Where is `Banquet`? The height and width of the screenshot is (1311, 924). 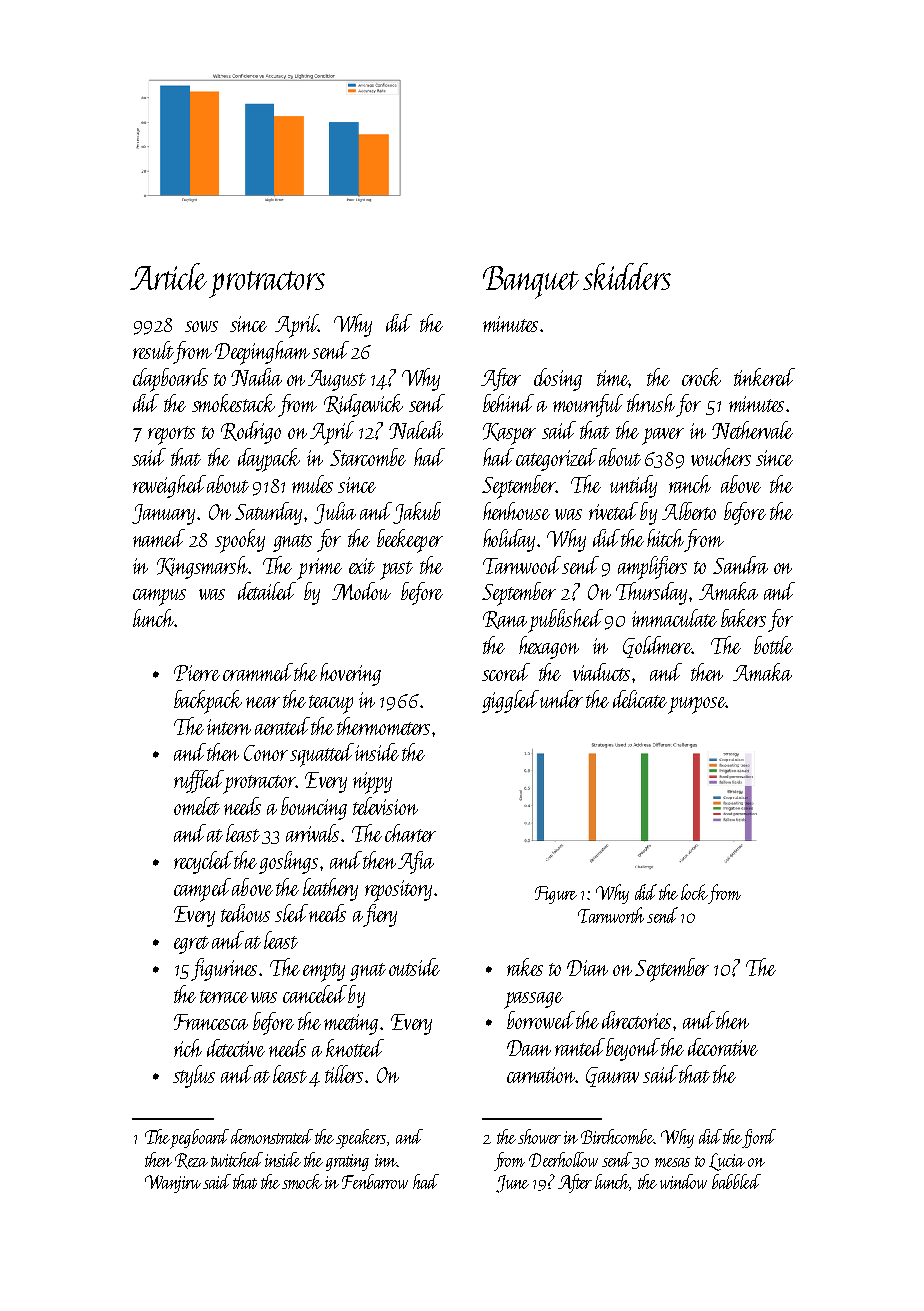 Banquet is located at coordinates (531, 282).
